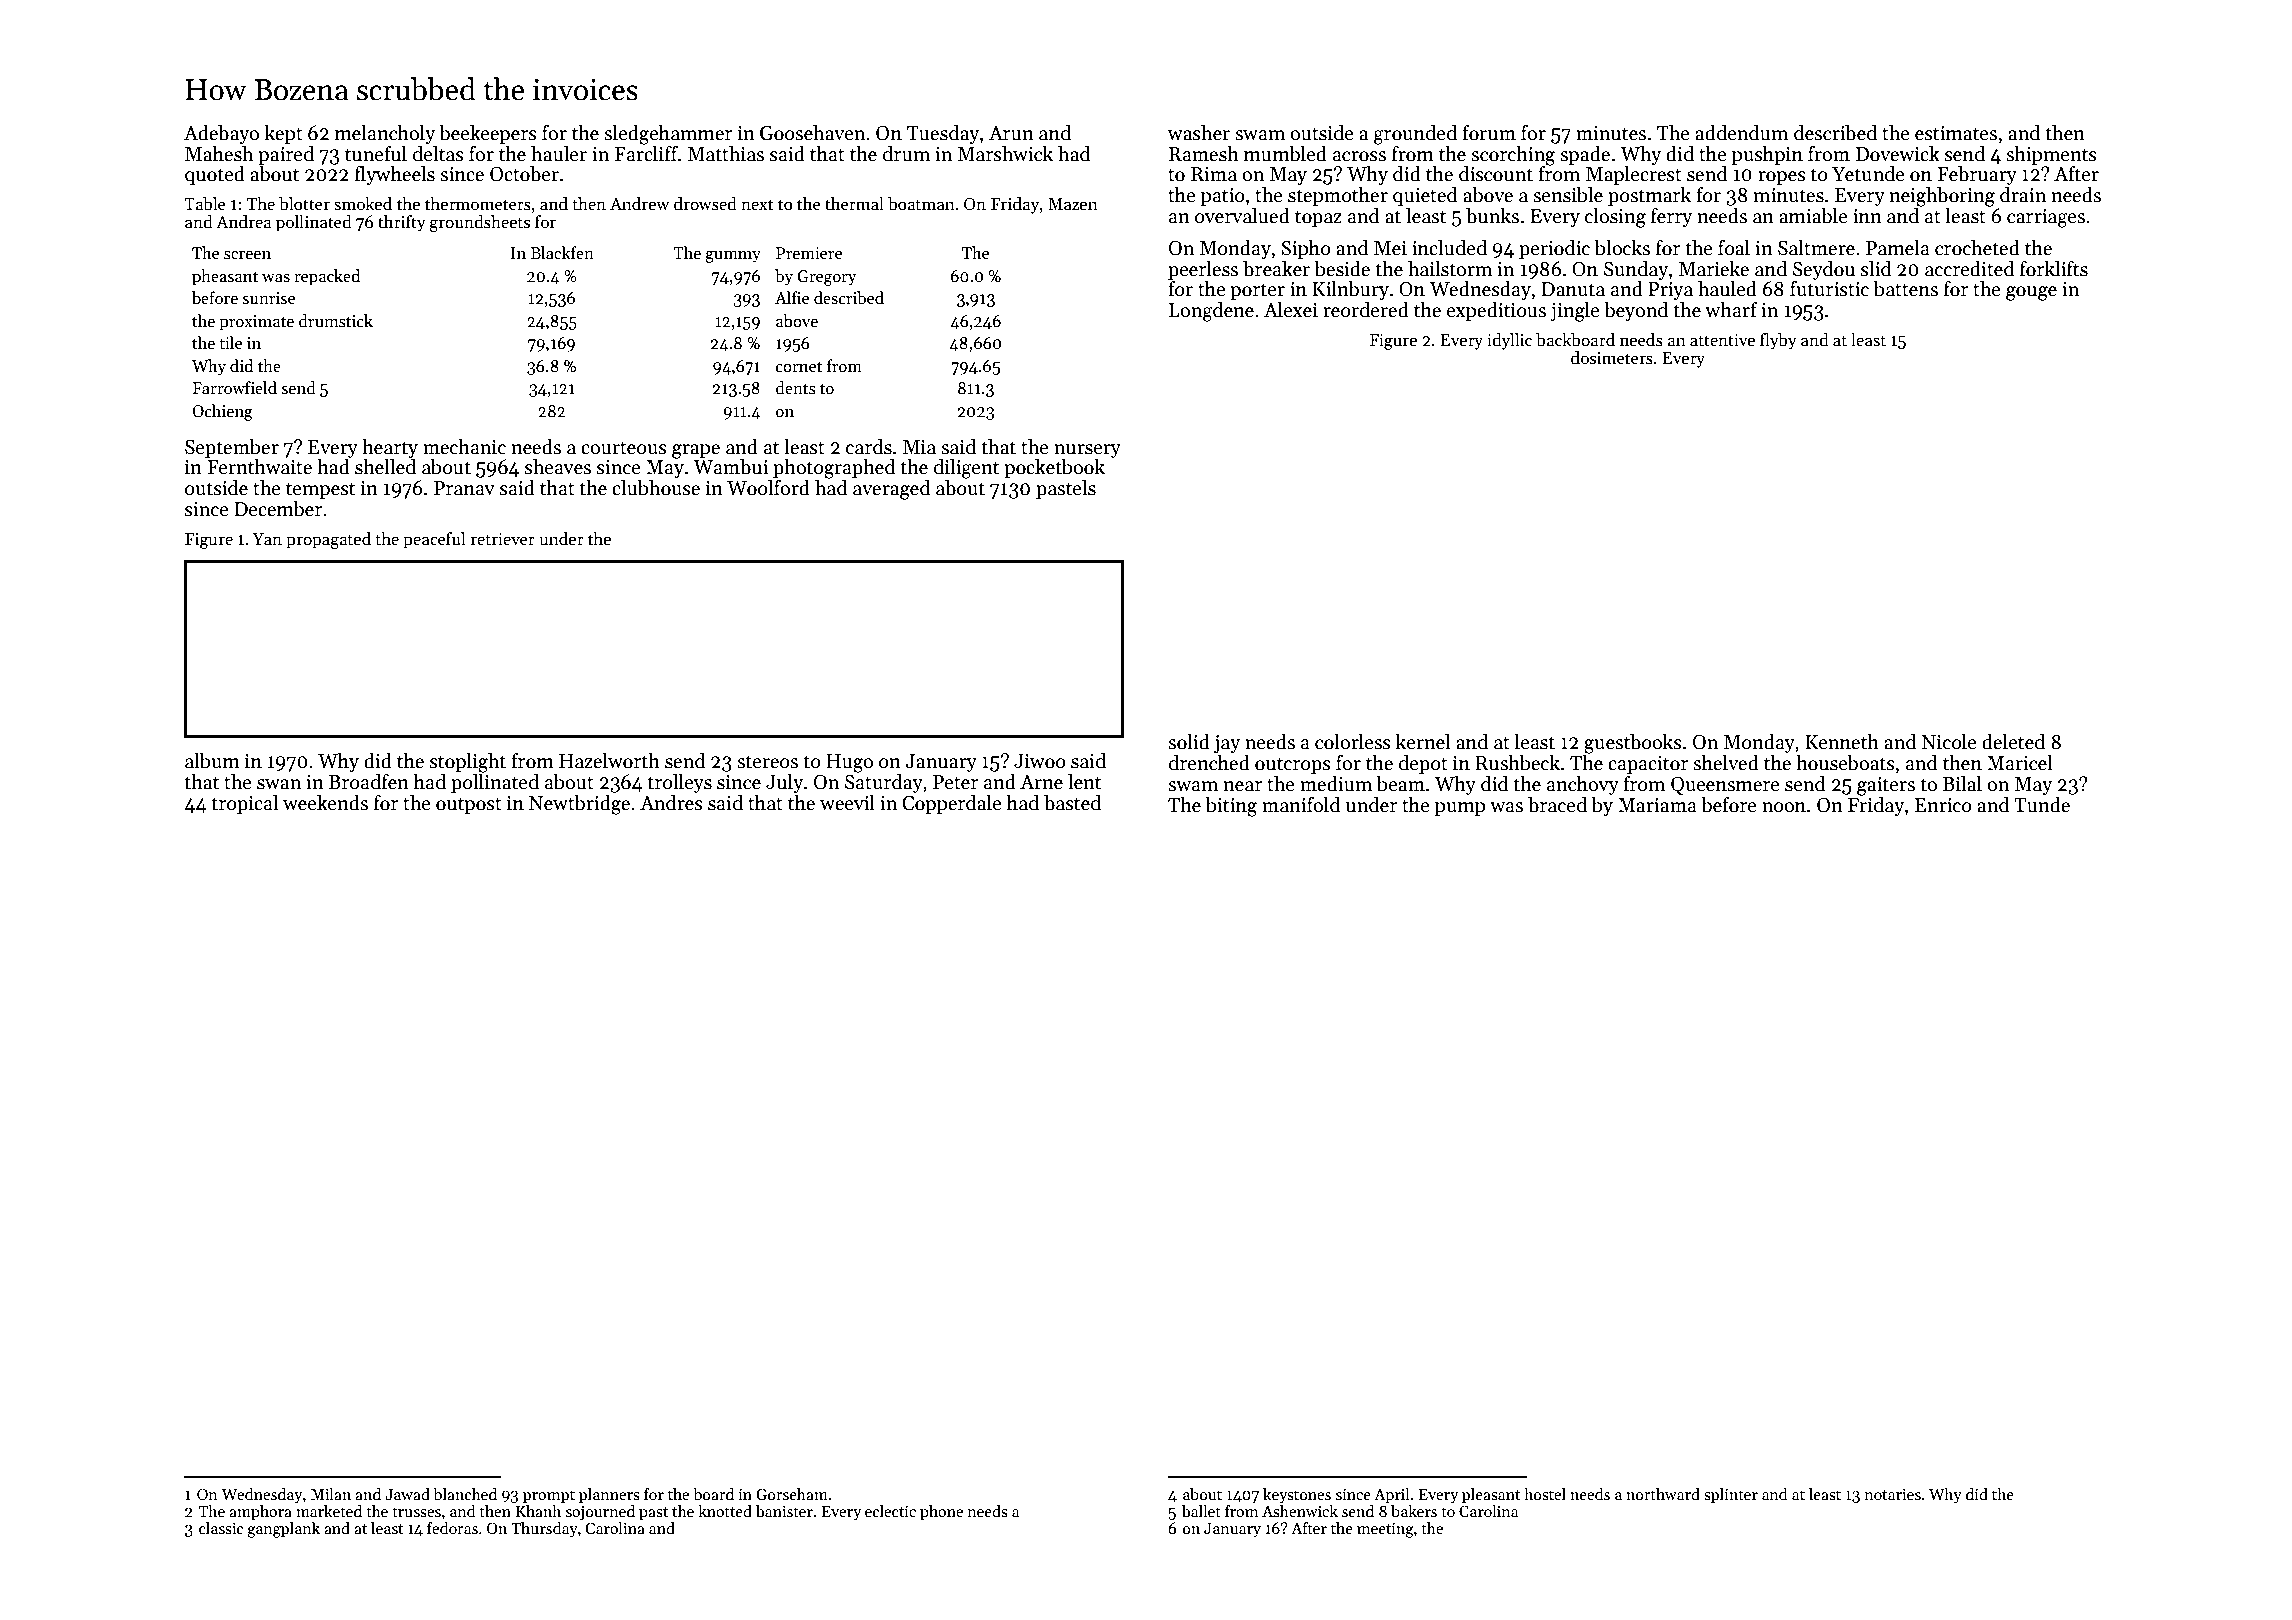  Describe the element at coordinates (1778, 341) in the screenshot. I see `flyby` at that location.
